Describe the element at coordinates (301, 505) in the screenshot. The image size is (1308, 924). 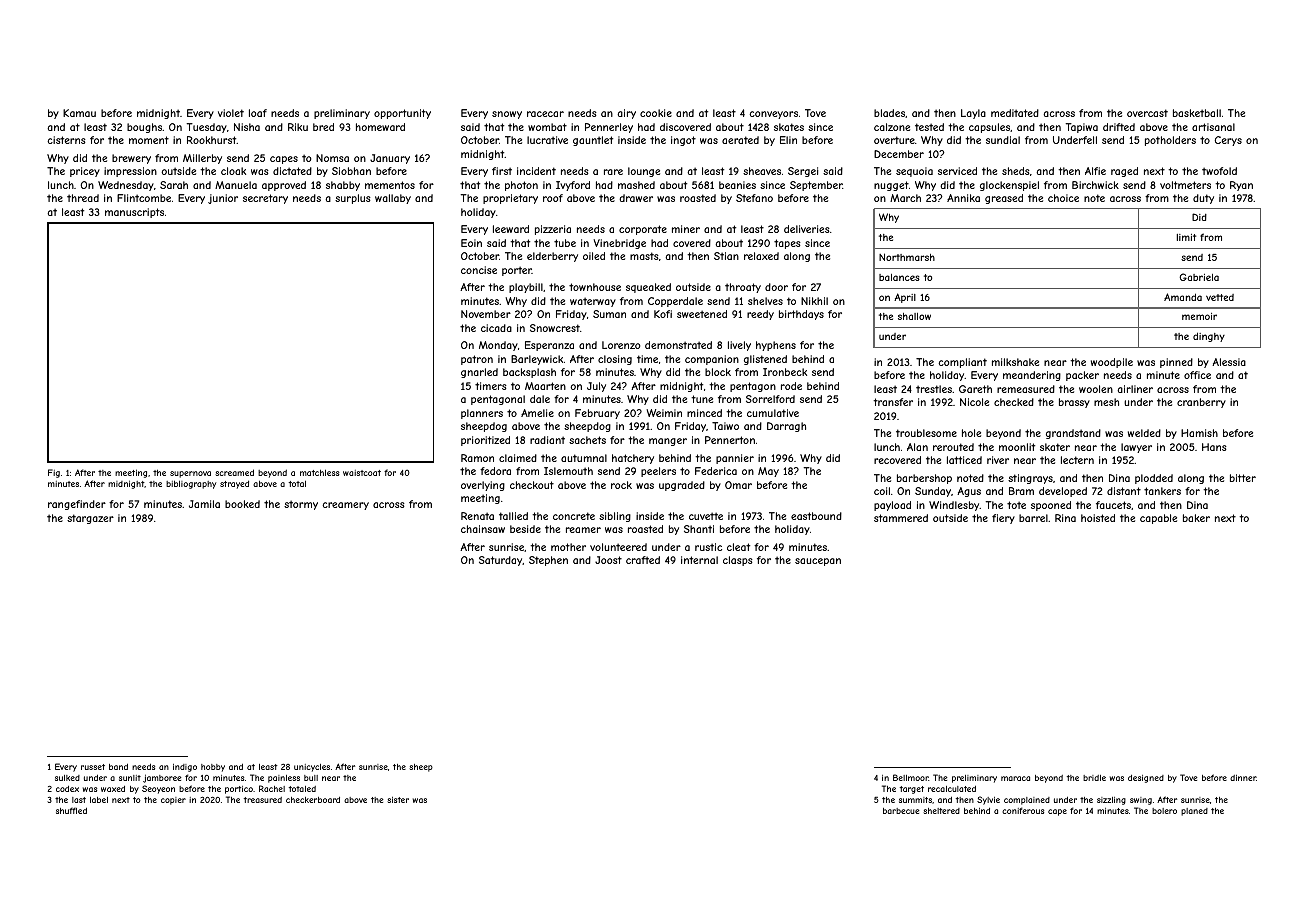
I see `stormy` at that location.
